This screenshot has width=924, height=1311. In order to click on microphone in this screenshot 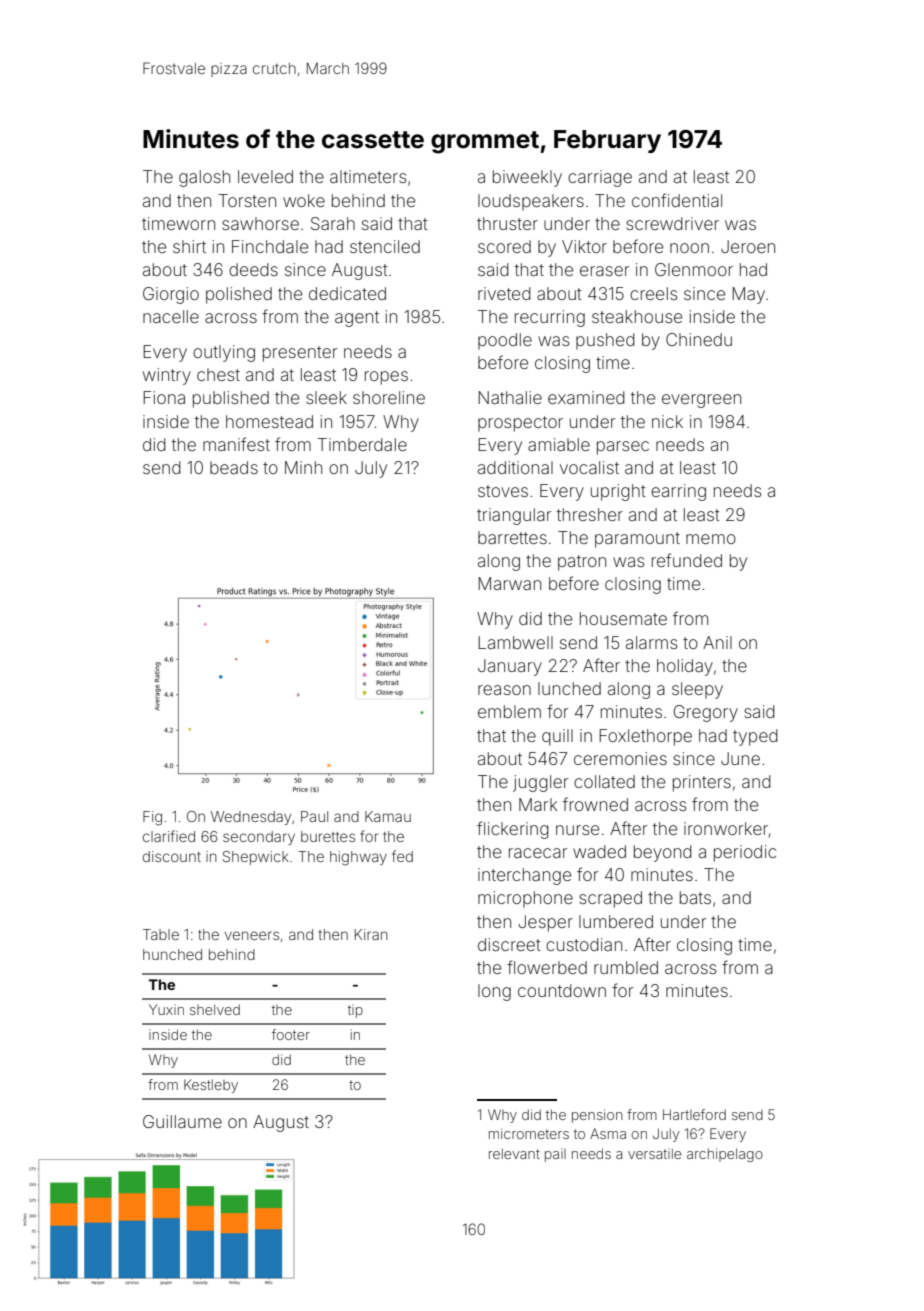, I will do `click(525, 899)`.
